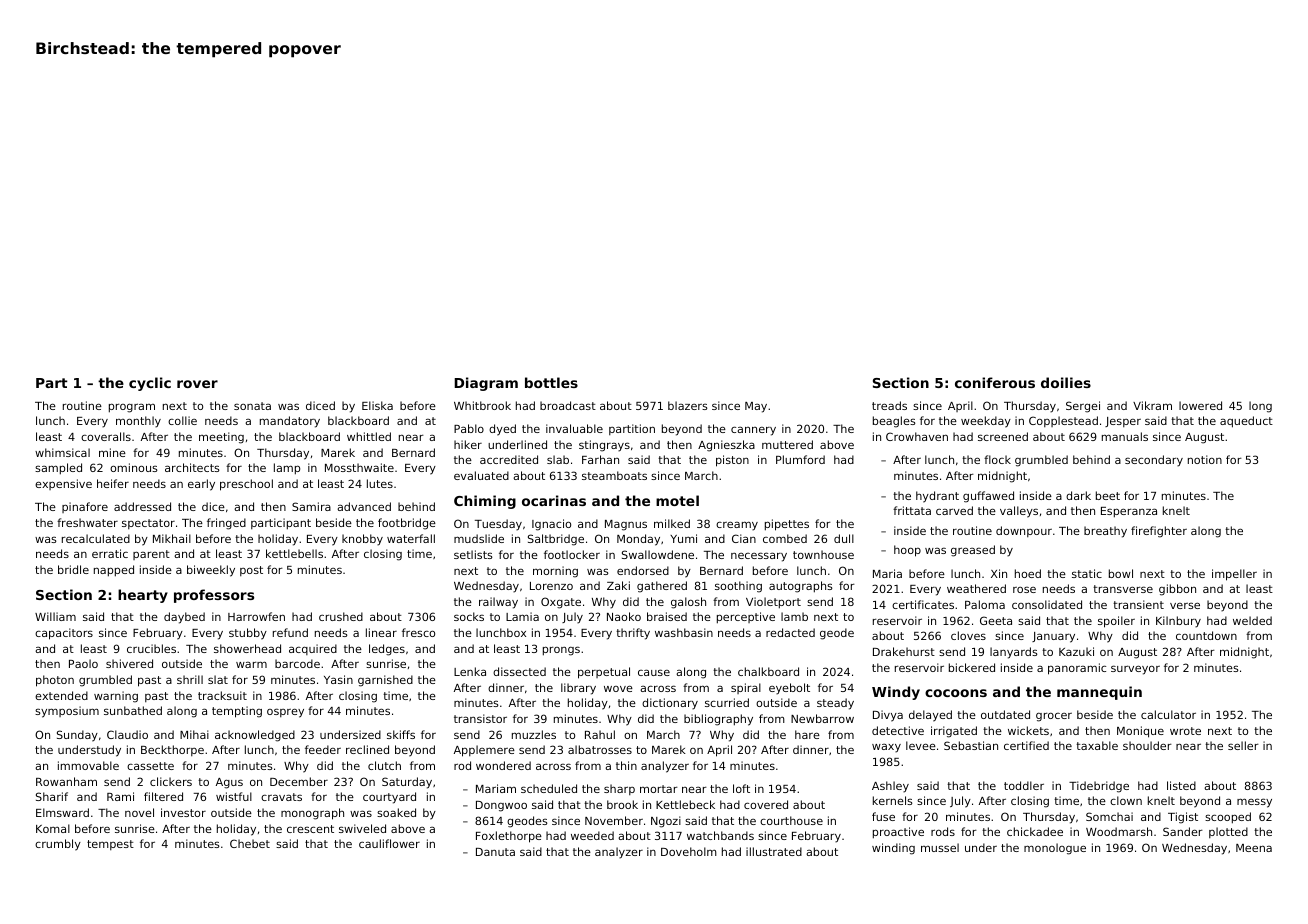 The height and width of the page is (924, 1308). What do you see at coordinates (1121, 573) in the page?
I see `bowl` at bounding box center [1121, 573].
